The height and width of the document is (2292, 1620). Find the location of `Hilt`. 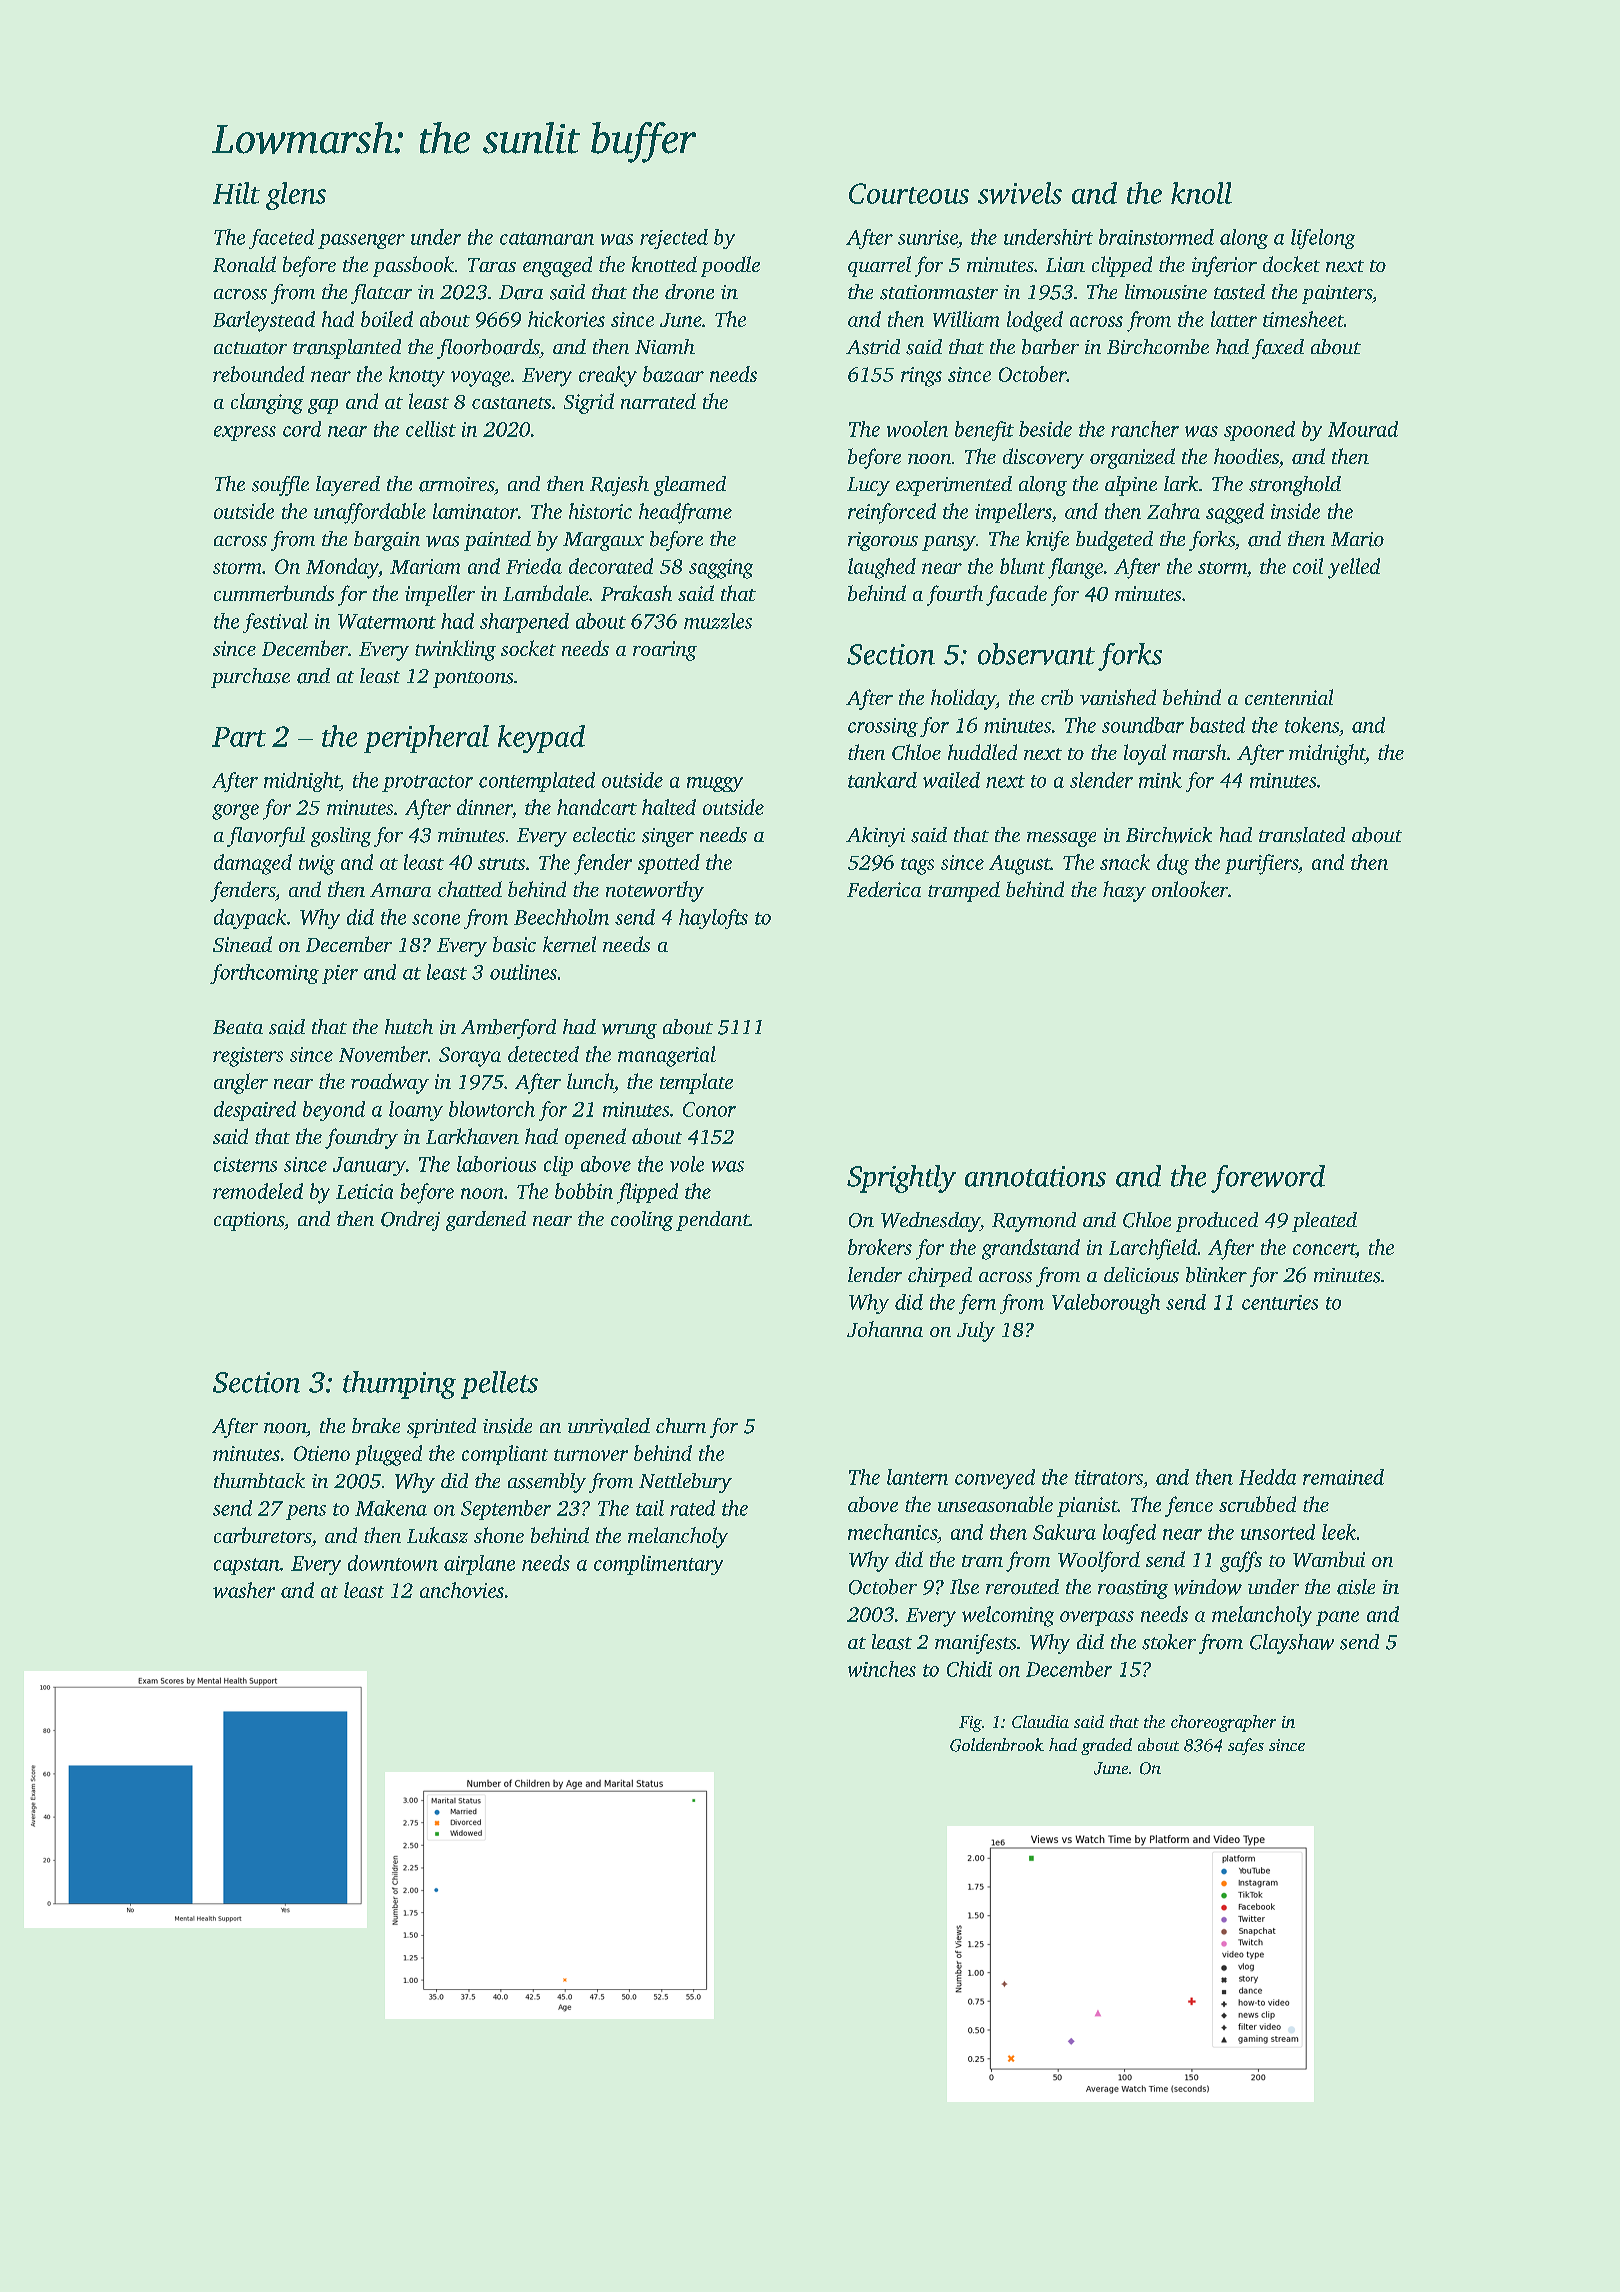

Hilt is located at coordinates (236, 193).
